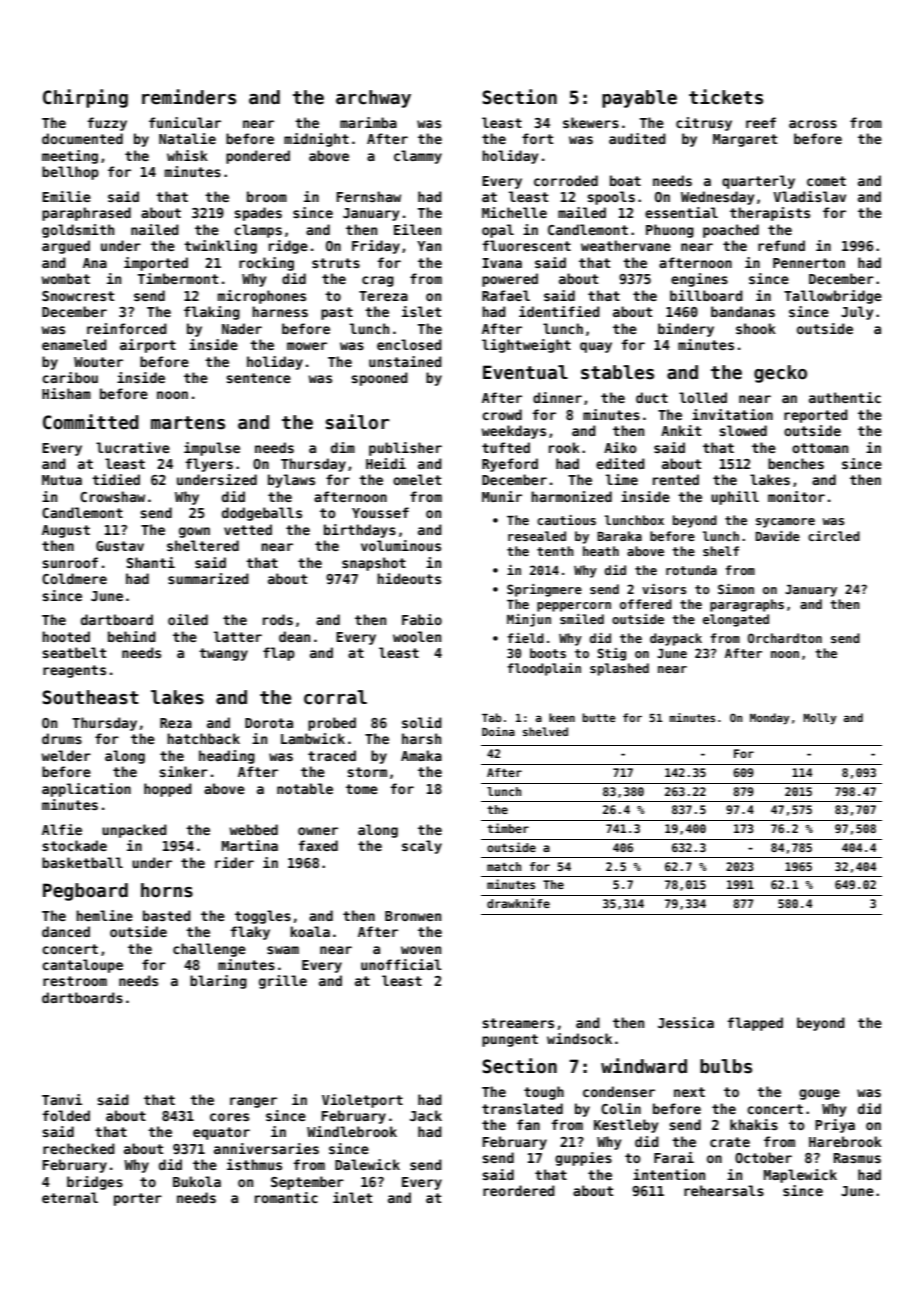 Image resolution: width=924 pixels, height=1308 pixels. What do you see at coordinates (617, 372) in the screenshot?
I see `stables` at bounding box center [617, 372].
